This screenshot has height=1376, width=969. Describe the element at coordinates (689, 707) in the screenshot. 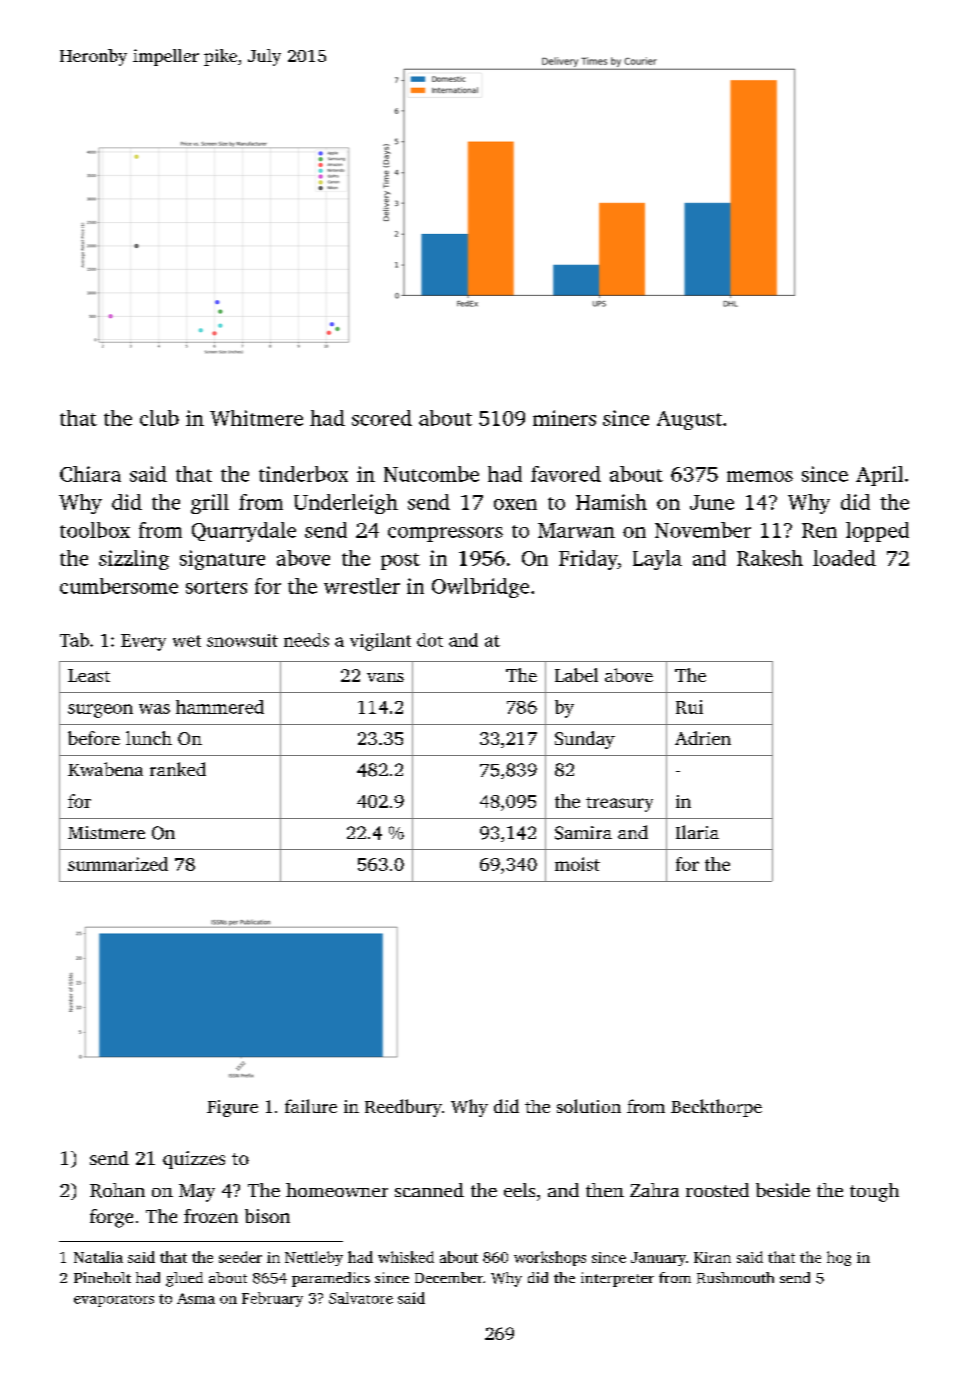

I see `Rui` at that location.
